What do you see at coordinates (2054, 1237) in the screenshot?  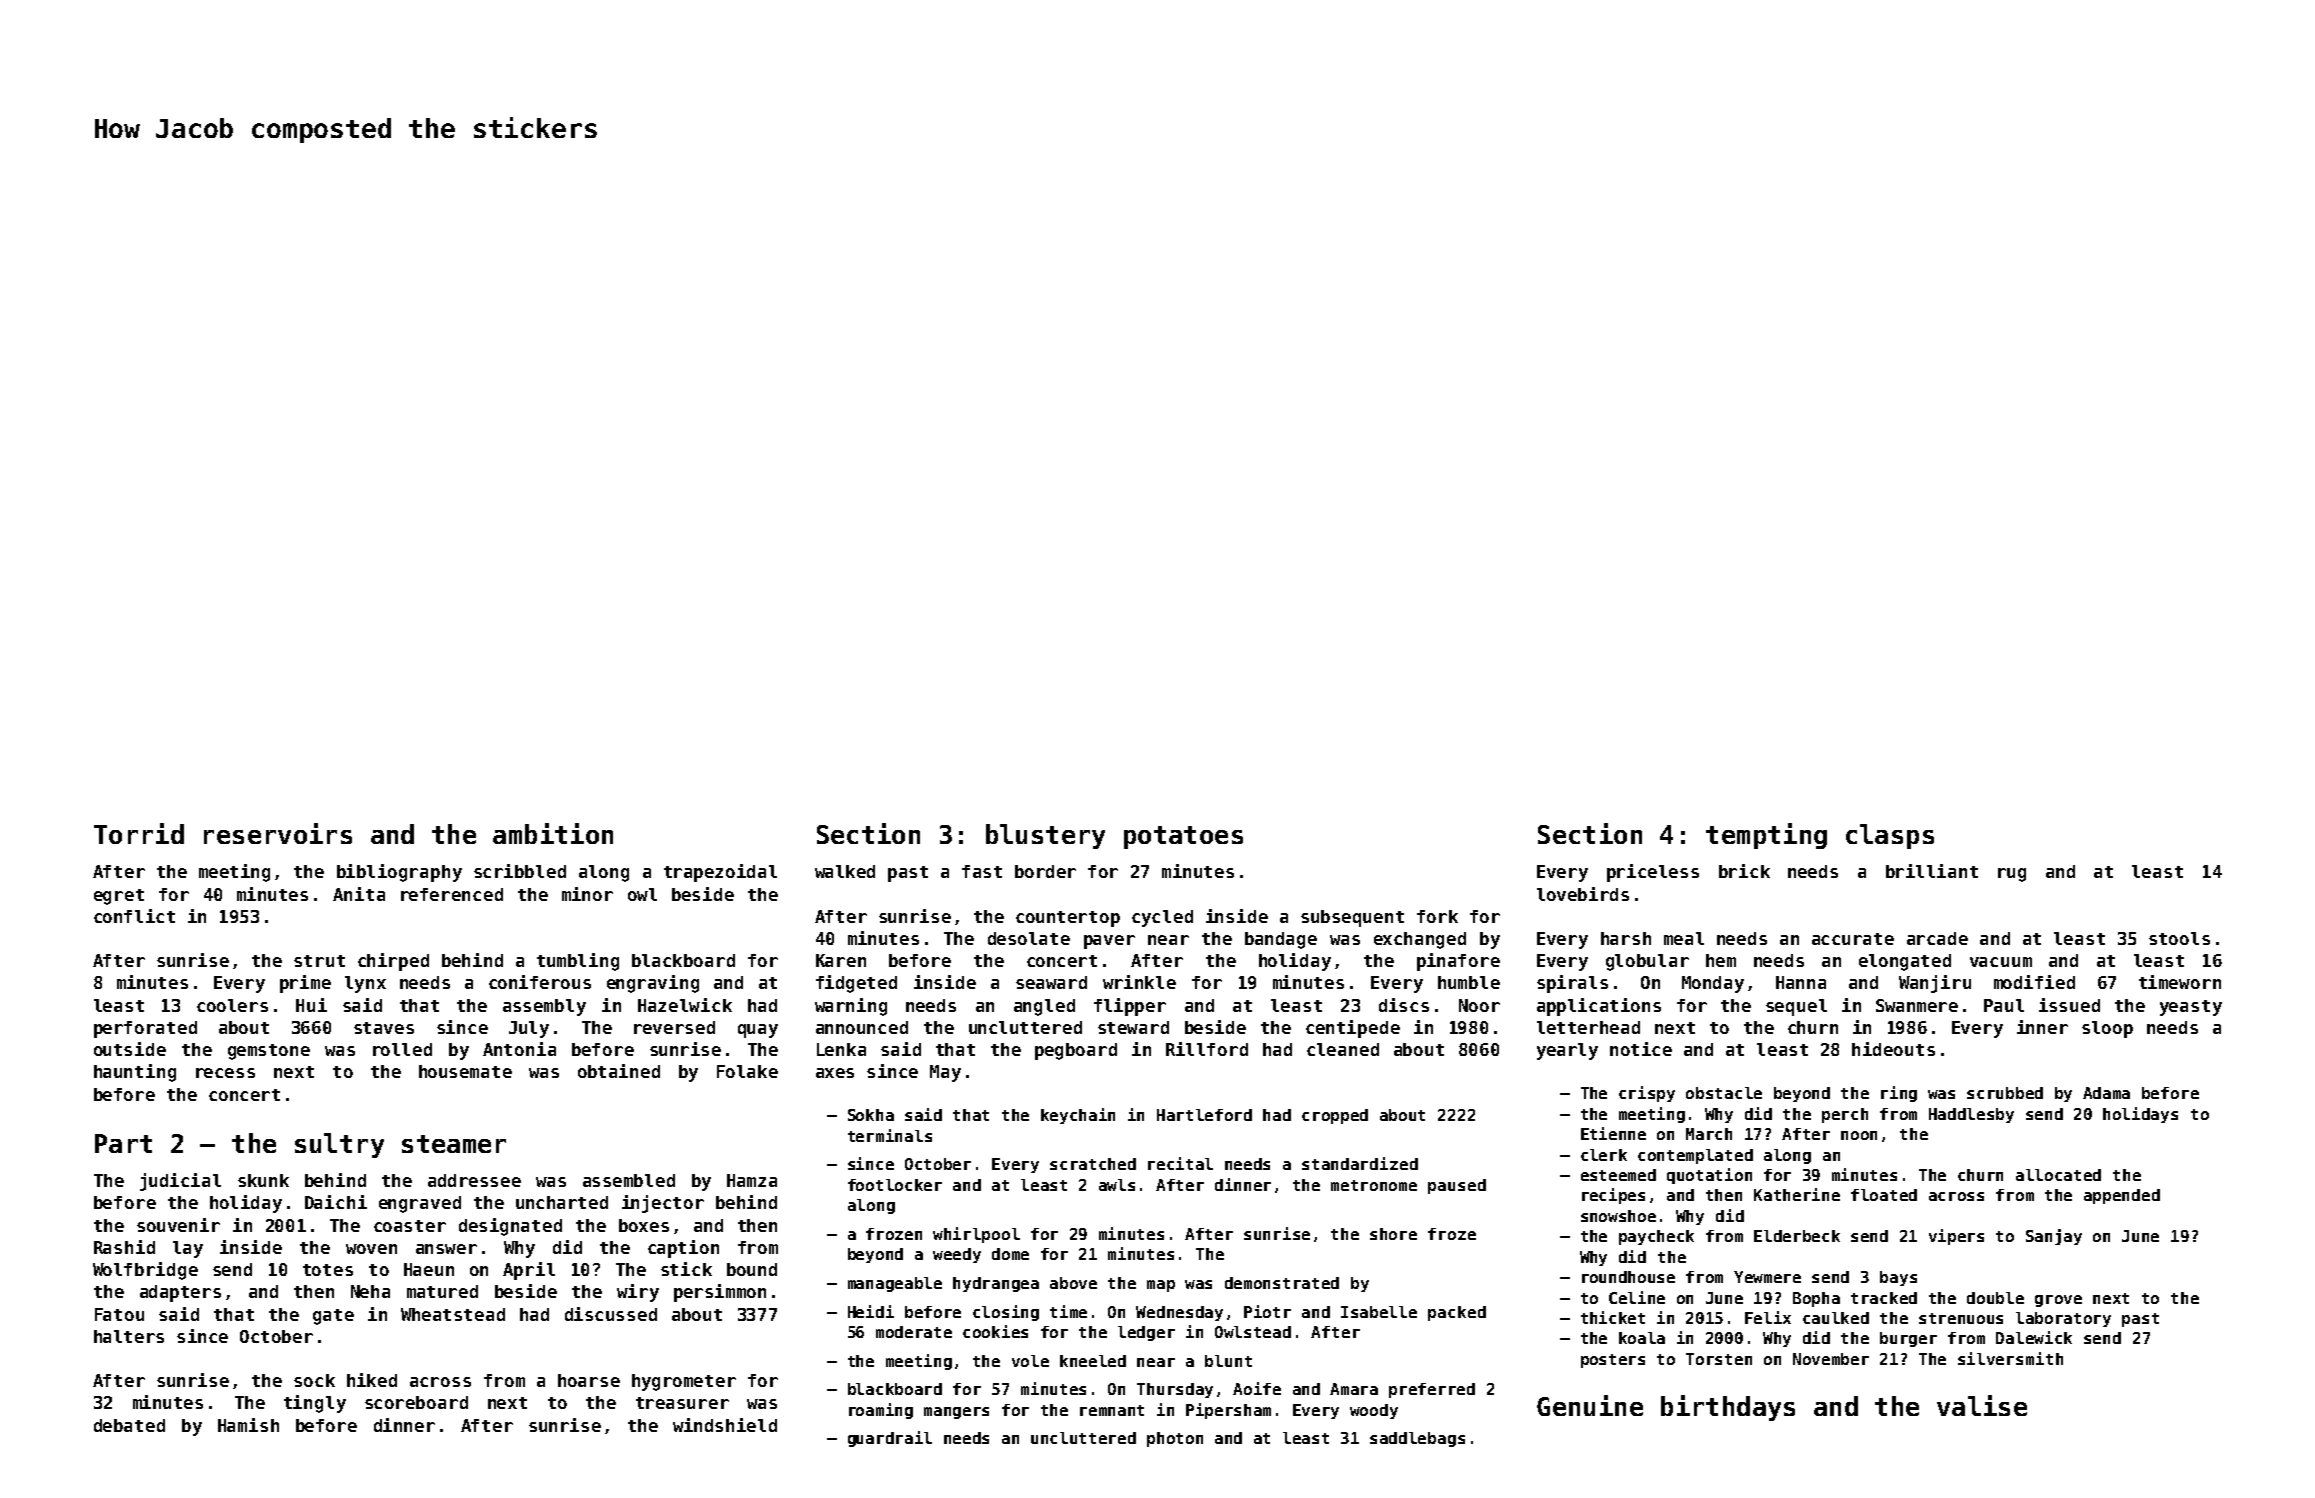 I see `Sanjay` at bounding box center [2054, 1237].
